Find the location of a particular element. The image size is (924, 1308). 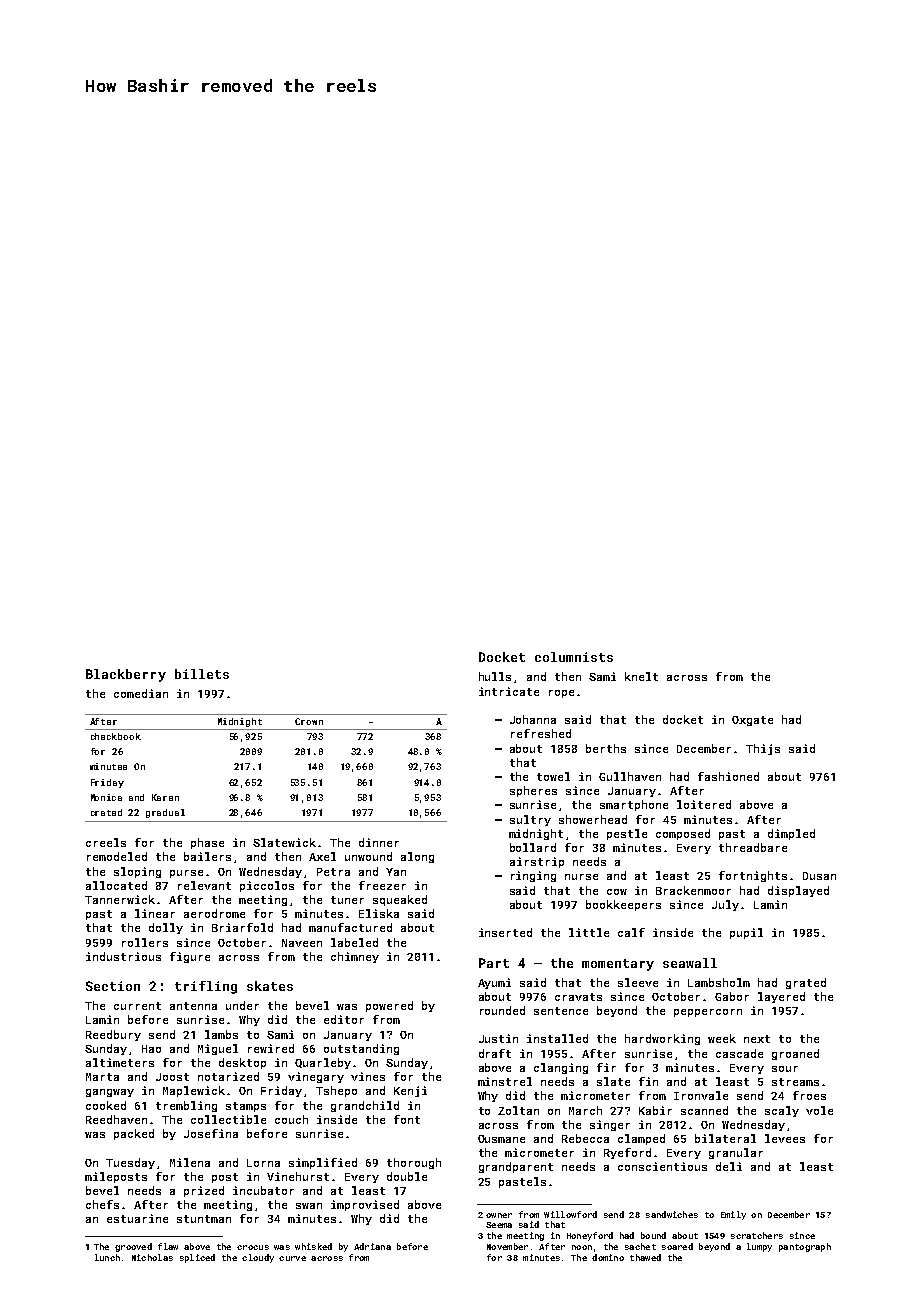

vinegary is located at coordinates (316, 1077).
